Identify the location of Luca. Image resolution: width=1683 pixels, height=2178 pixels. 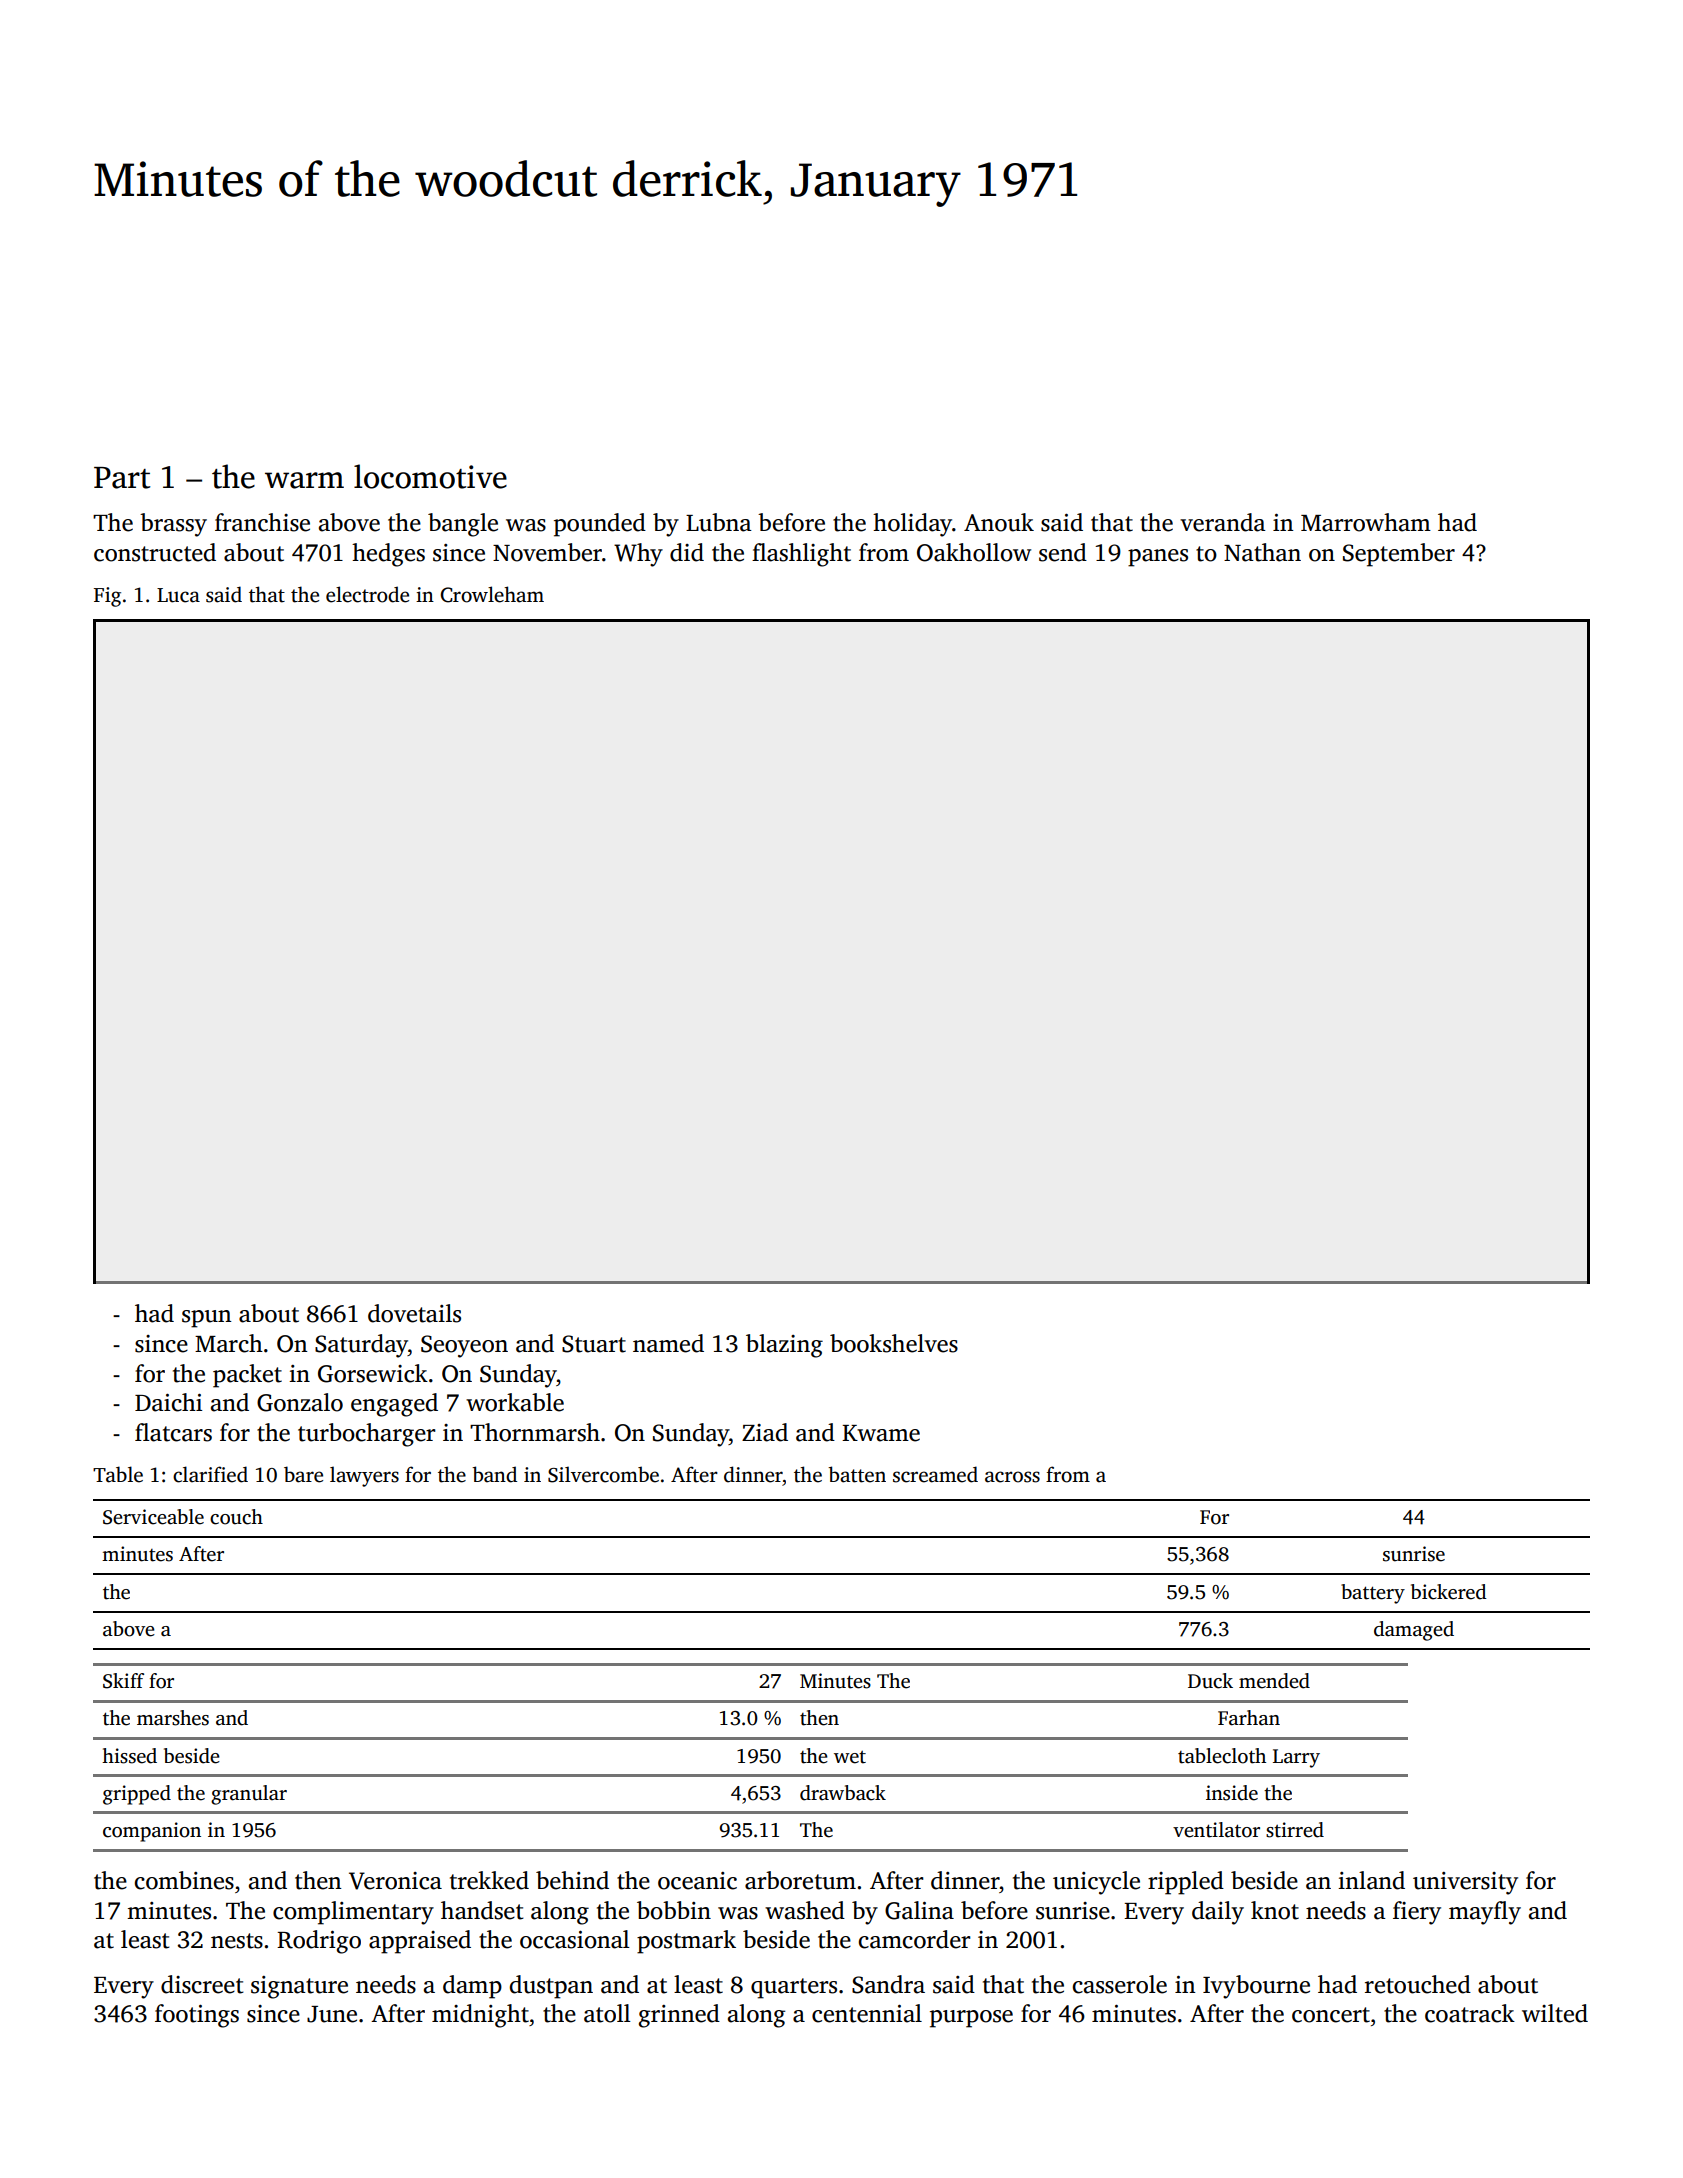
(178, 595).
